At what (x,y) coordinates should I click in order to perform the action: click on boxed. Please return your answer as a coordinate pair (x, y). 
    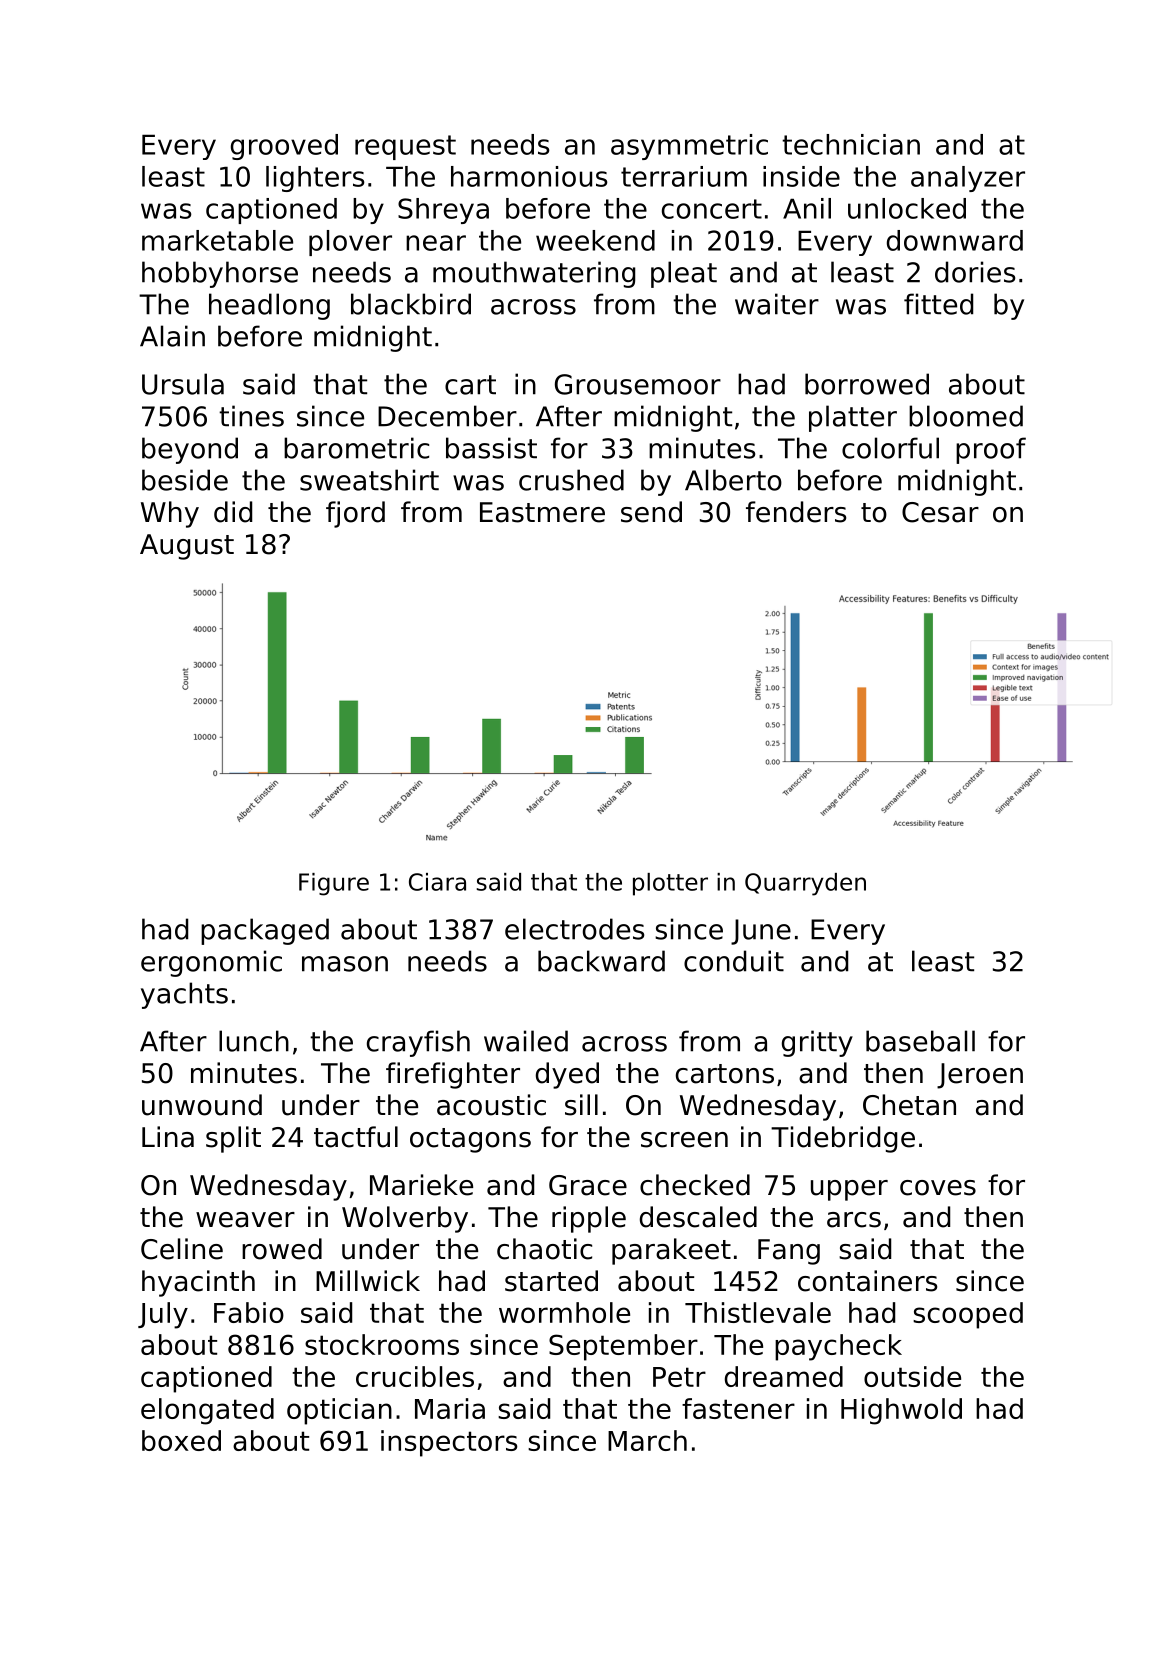
    Looking at the image, I should click on (181, 1440).
